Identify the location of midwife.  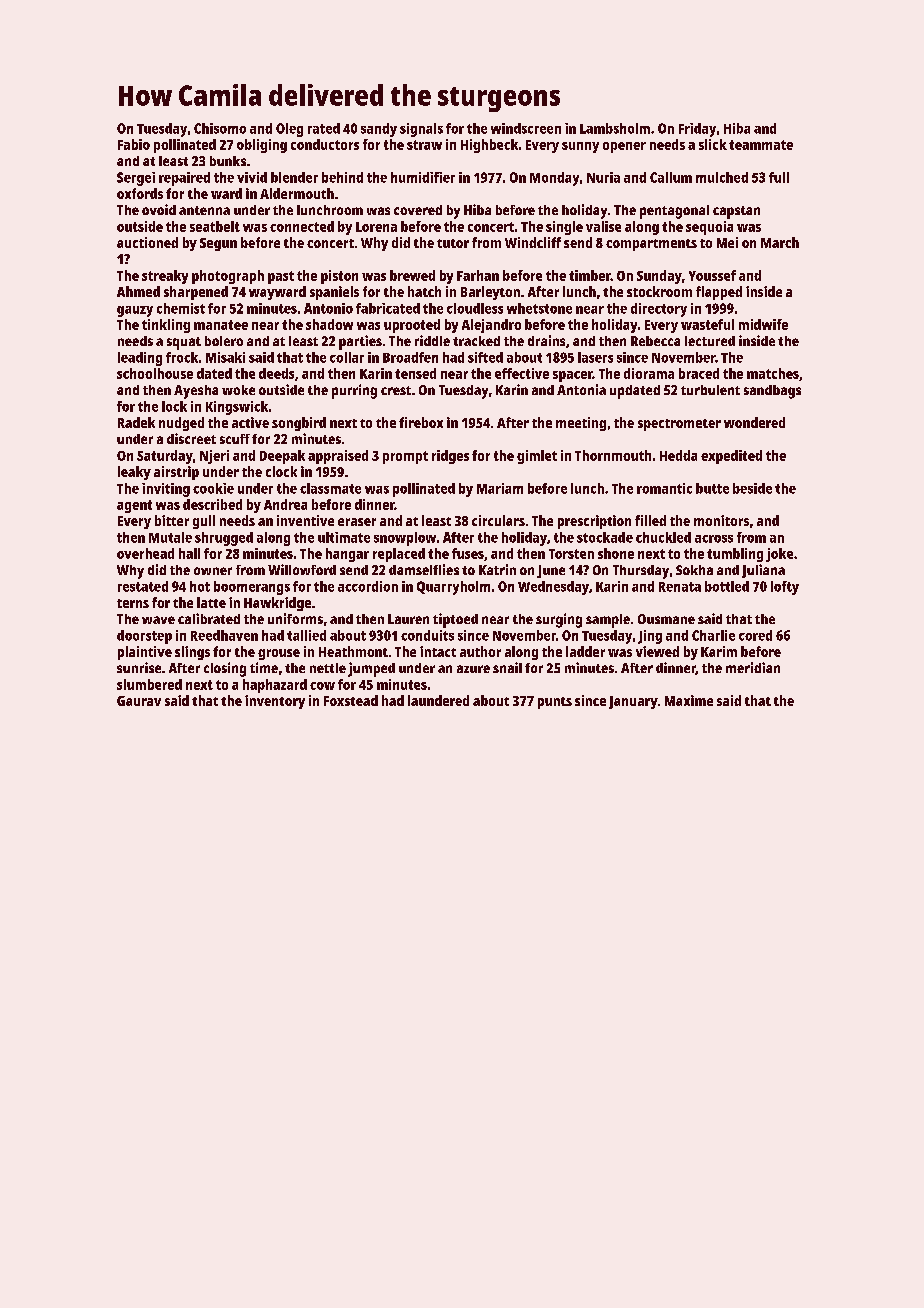
(763, 324).
